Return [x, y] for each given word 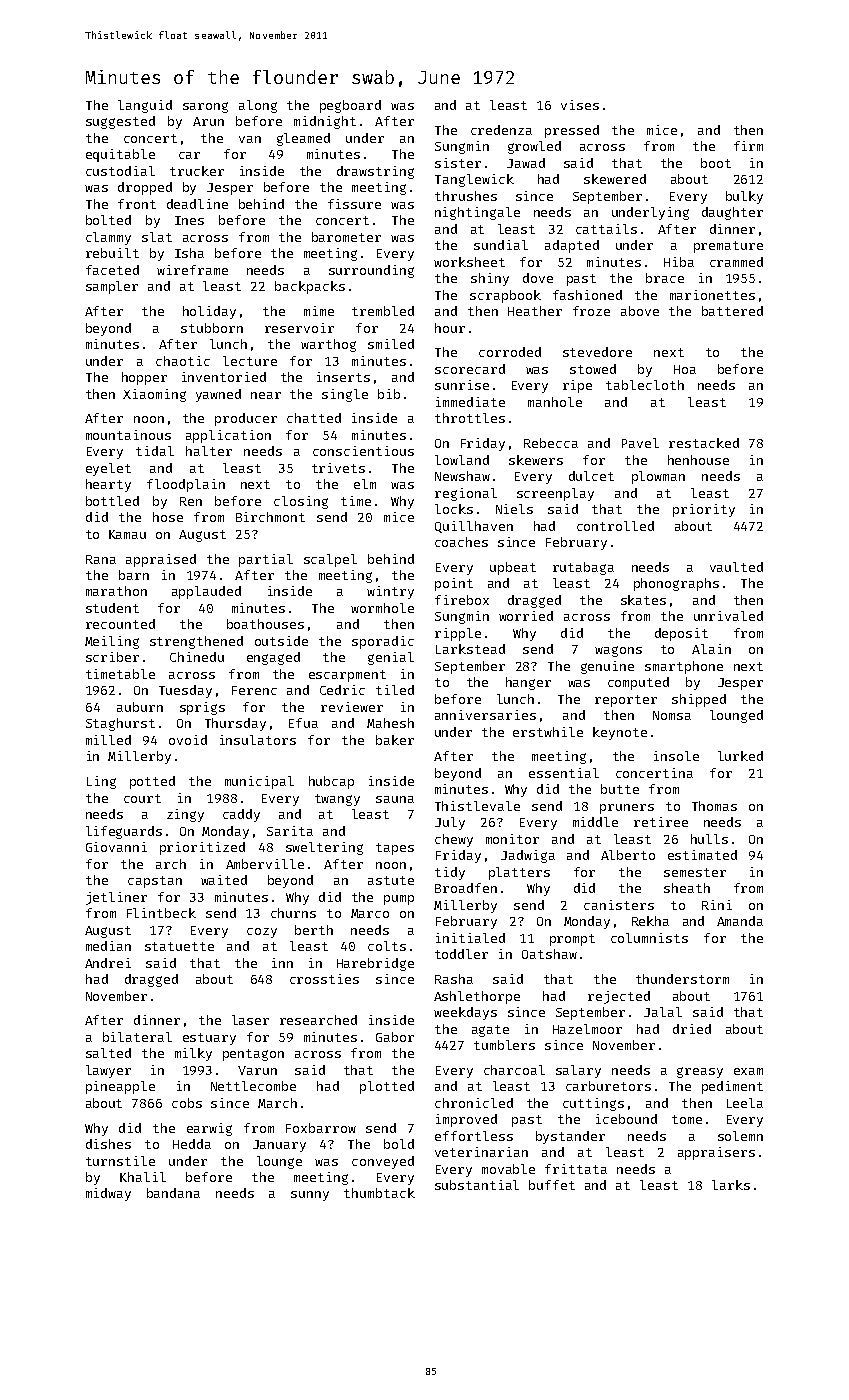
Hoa [685, 369]
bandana [173, 1193]
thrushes [466, 196]
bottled [112, 501]
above [640, 311]
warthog [328, 345]
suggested [120, 122]
